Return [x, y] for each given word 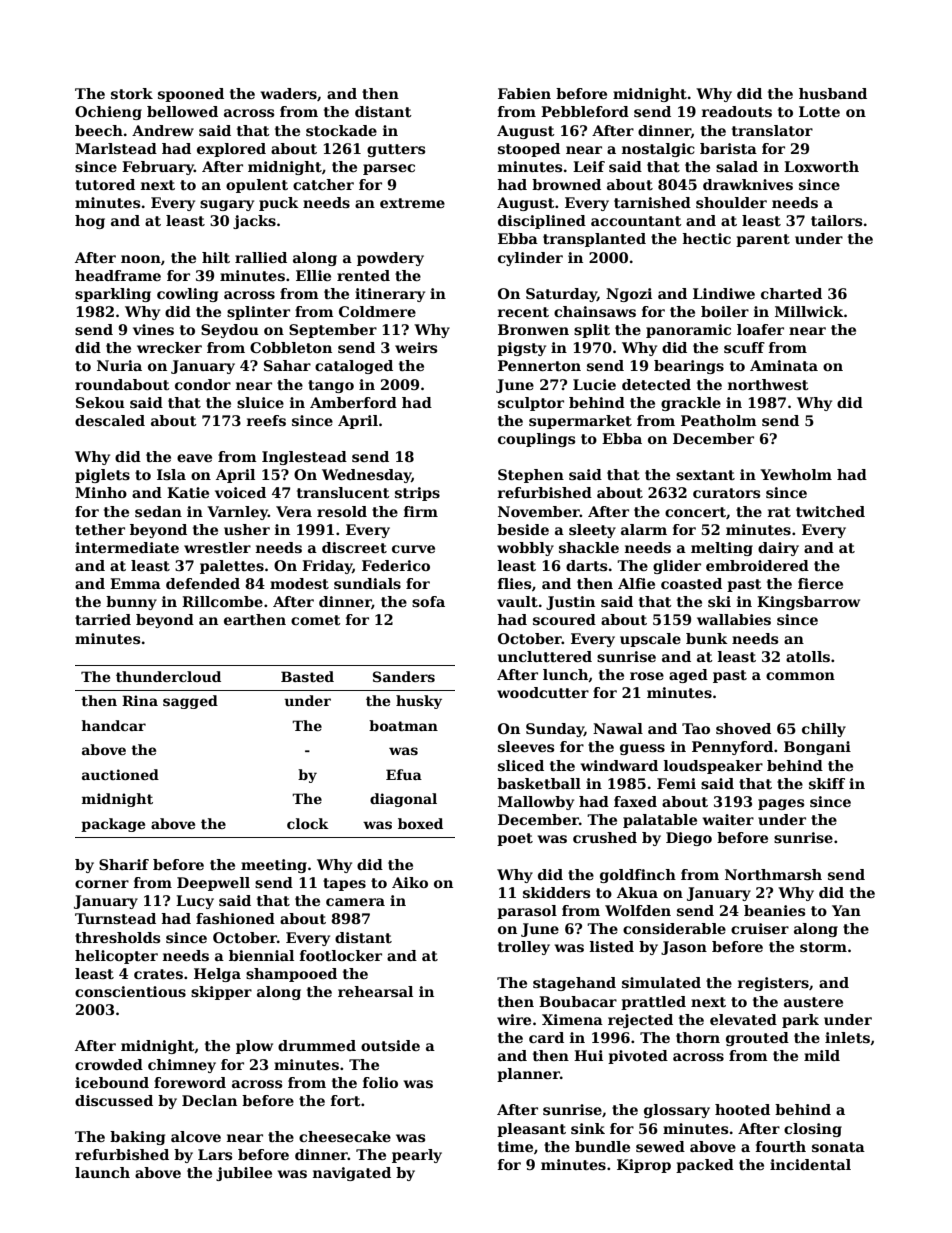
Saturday [561, 295]
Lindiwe [724, 293]
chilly [824, 730]
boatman [403, 725]
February [158, 168]
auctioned [120, 774]
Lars [215, 1154]
